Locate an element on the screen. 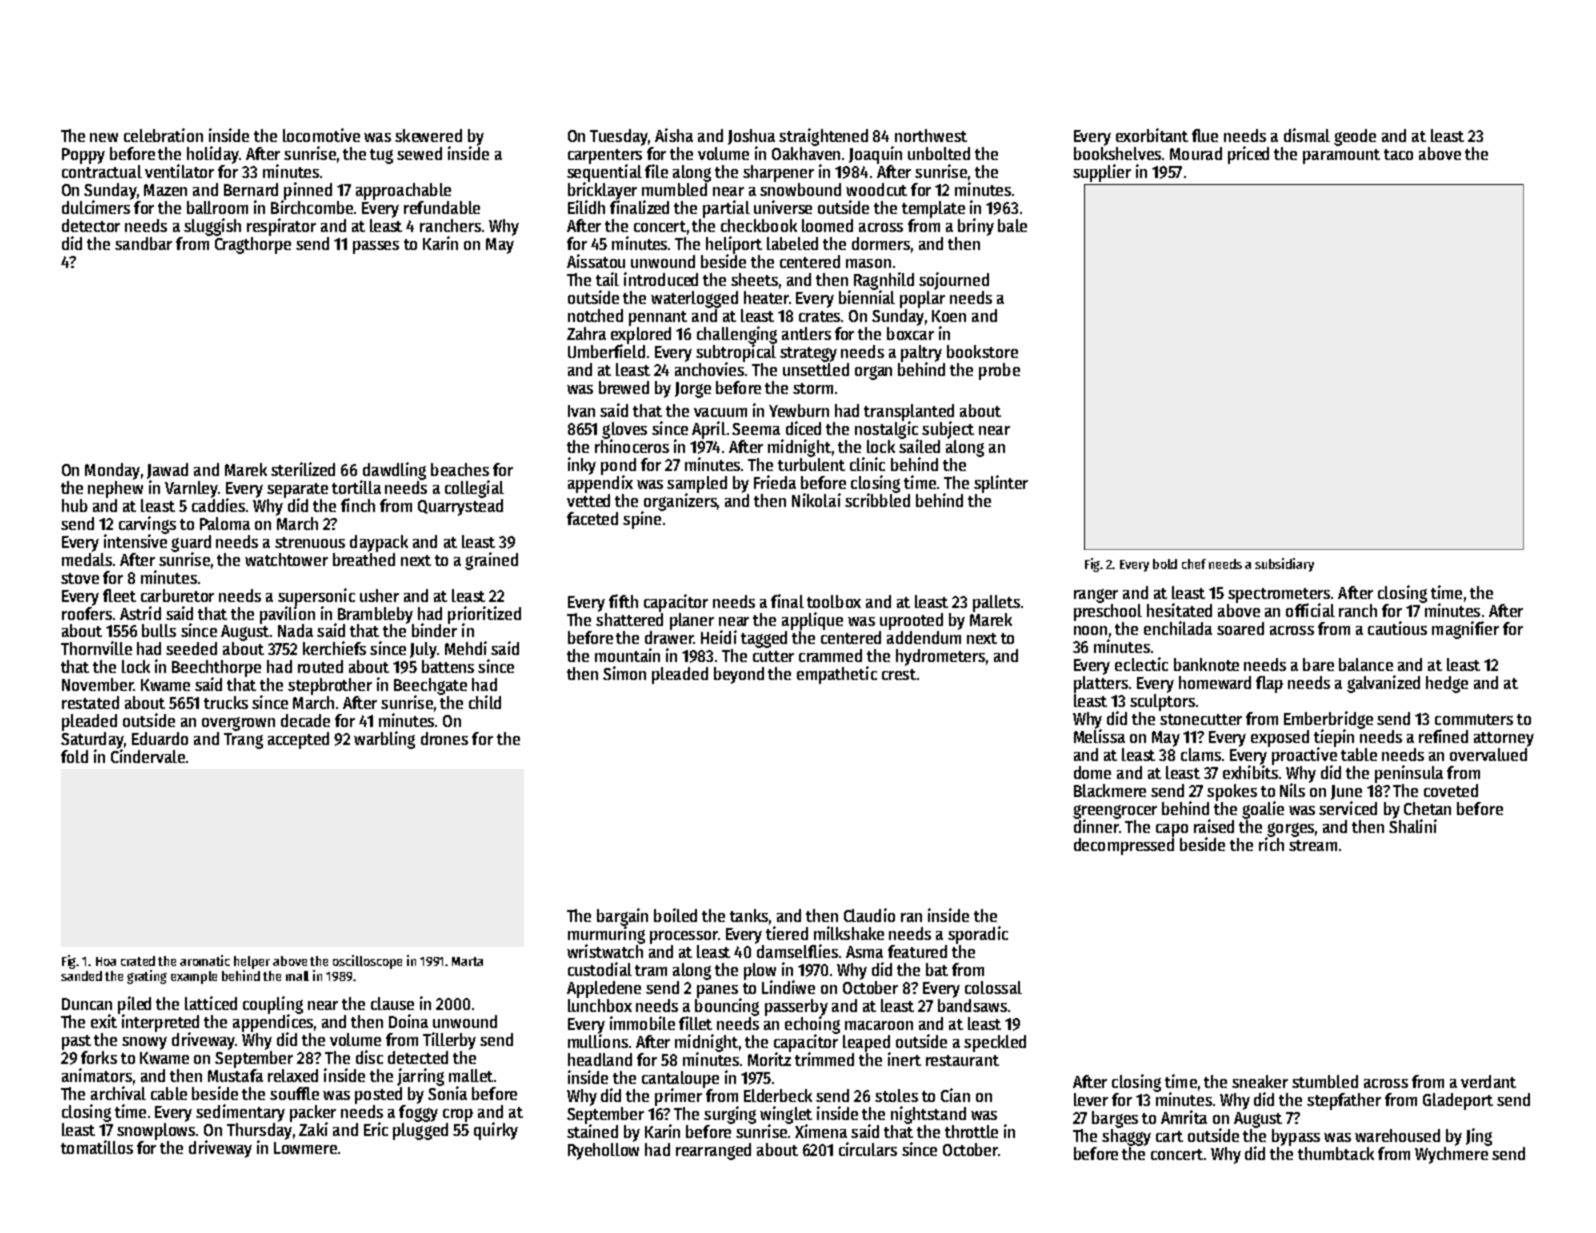 The height and width of the screenshot is (1233, 1596). snowy is located at coordinates (144, 1043).
